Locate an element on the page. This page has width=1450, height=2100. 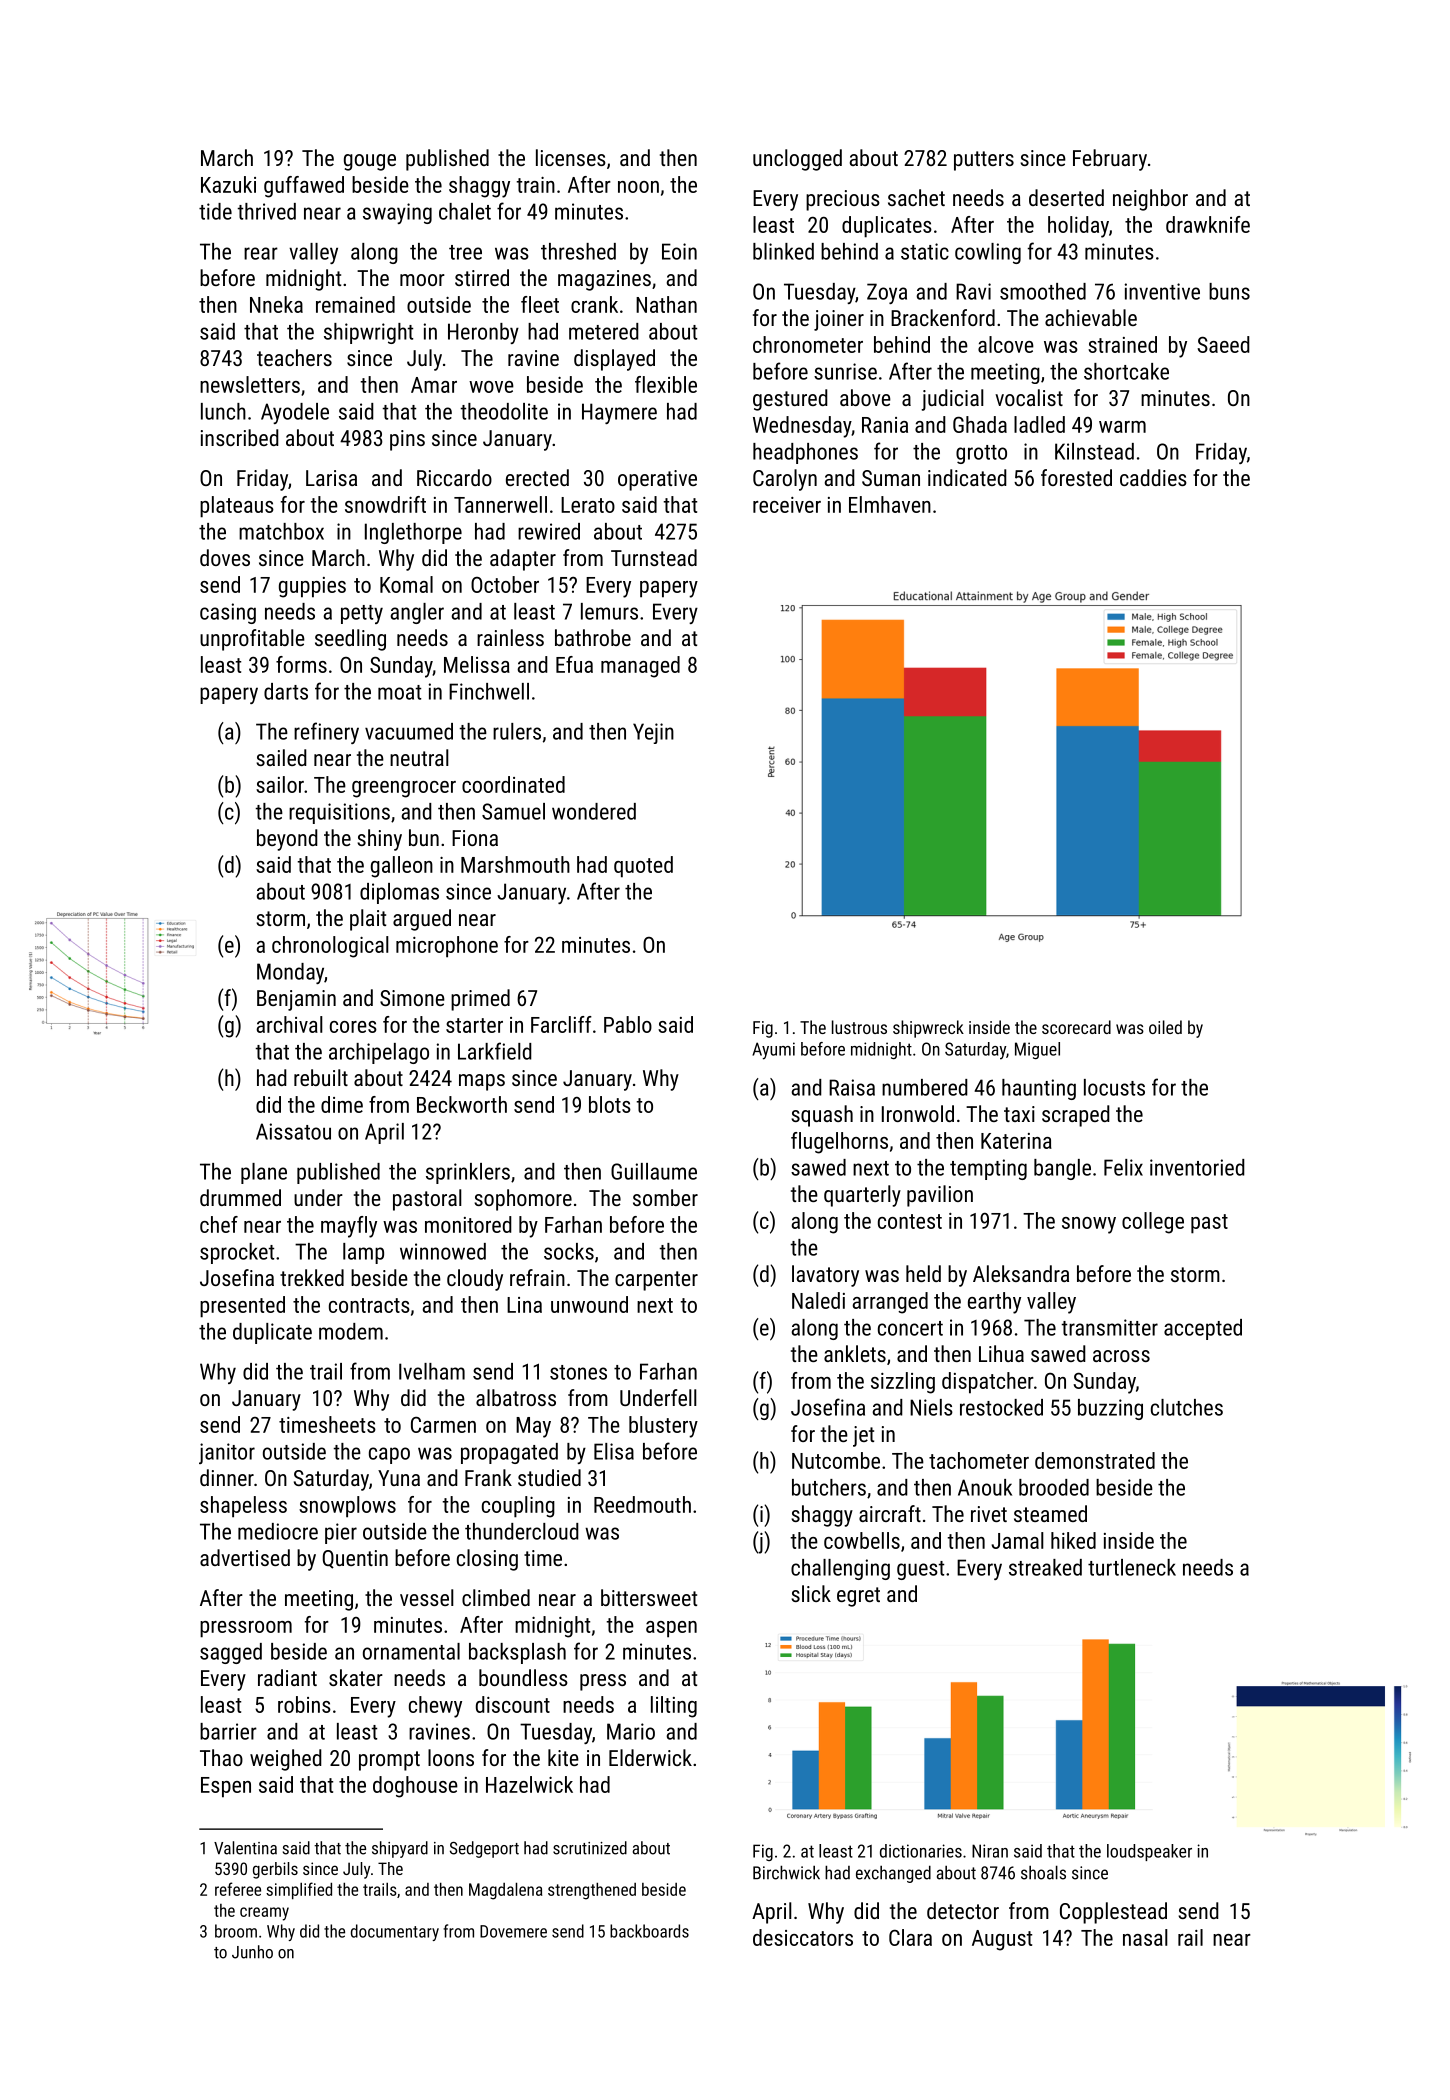
ladled is located at coordinates (1039, 424).
